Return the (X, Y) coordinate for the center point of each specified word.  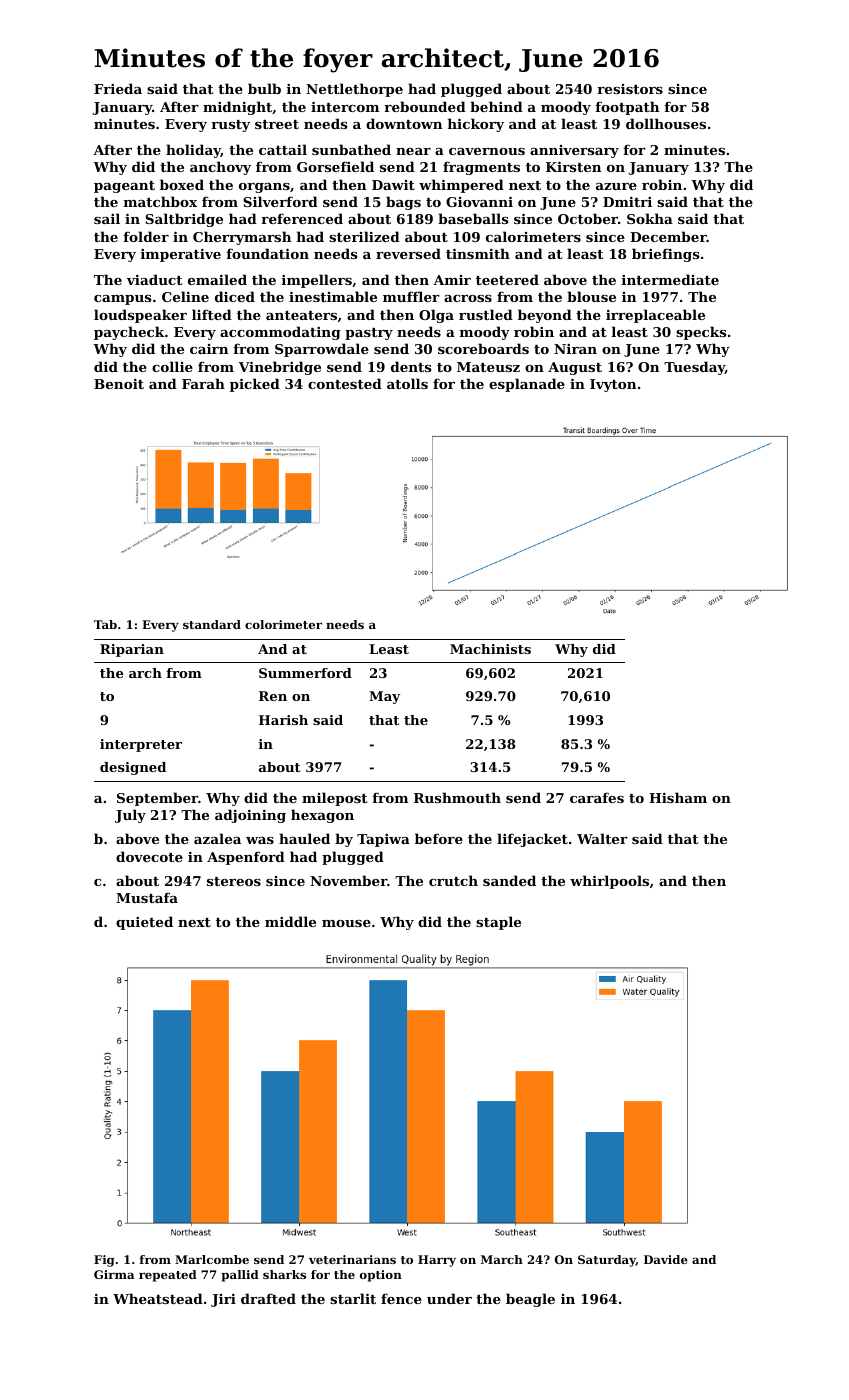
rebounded (425, 106)
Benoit (119, 384)
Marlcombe (212, 1259)
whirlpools (609, 882)
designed (133, 768)
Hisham (678, 797)
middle (290, 921)
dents (411, 366)
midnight (237, 108)
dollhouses (666, 123)
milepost (335, 799)
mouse (346, 923)
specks (701, 333)
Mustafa (147, 897)
